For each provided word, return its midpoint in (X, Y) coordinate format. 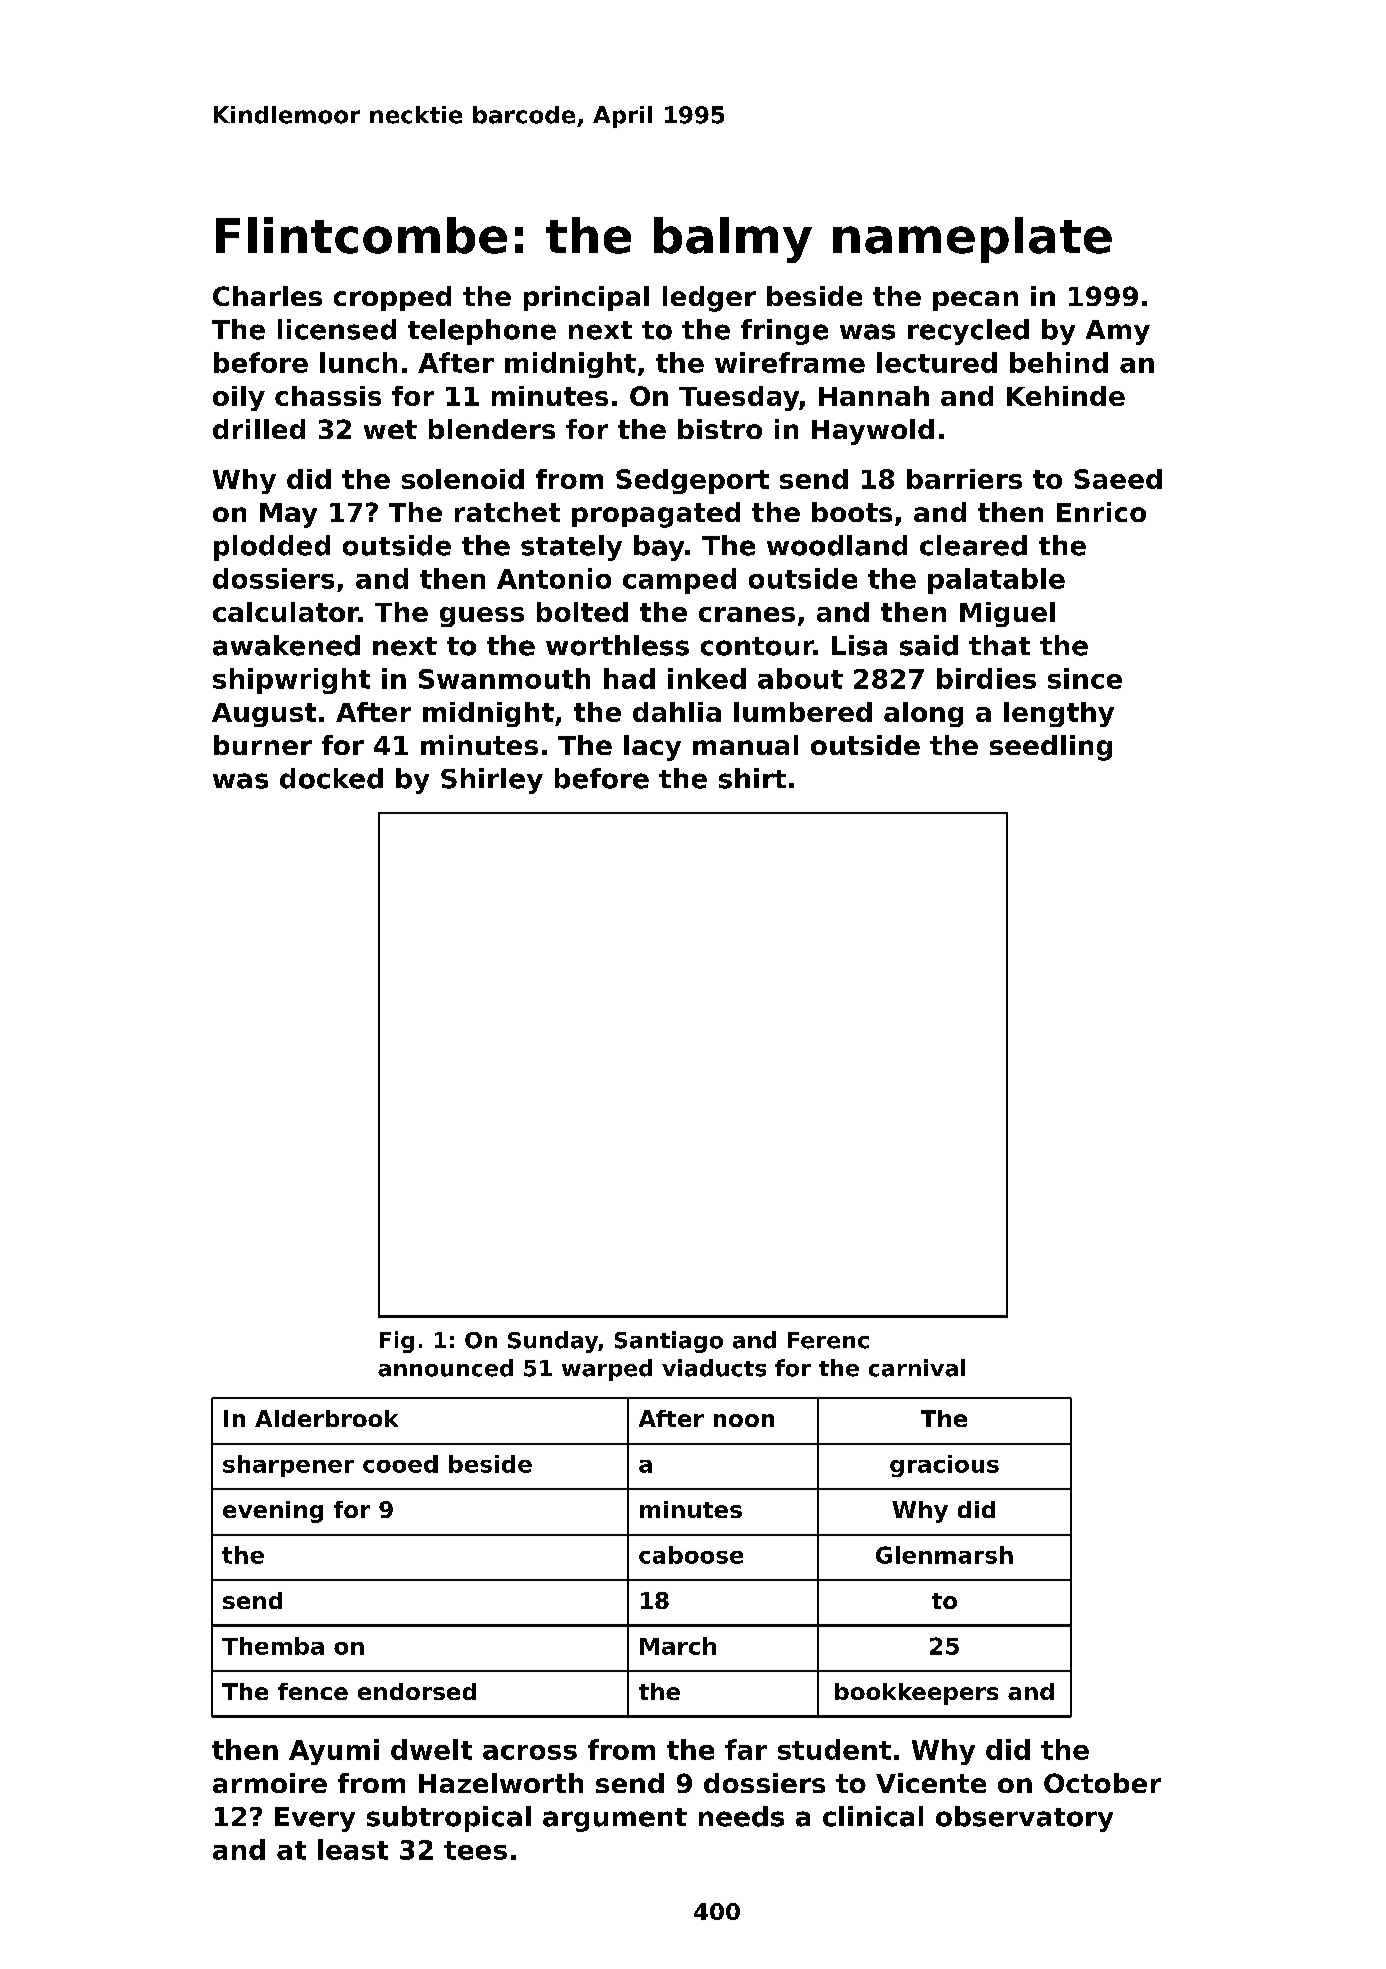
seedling (1051, 748)
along (923, 714)
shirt (752, 778)
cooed (400, 1464)
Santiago (669, 1342)
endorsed (417, 1691)
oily (239, 398)
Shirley (492, 781)
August (264, 715)
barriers (964, 479)
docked (331, 778)
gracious (944, 1466)
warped (607, 1370)
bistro (720, 429)
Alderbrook (326, 1418)
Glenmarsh (944, 1555)
